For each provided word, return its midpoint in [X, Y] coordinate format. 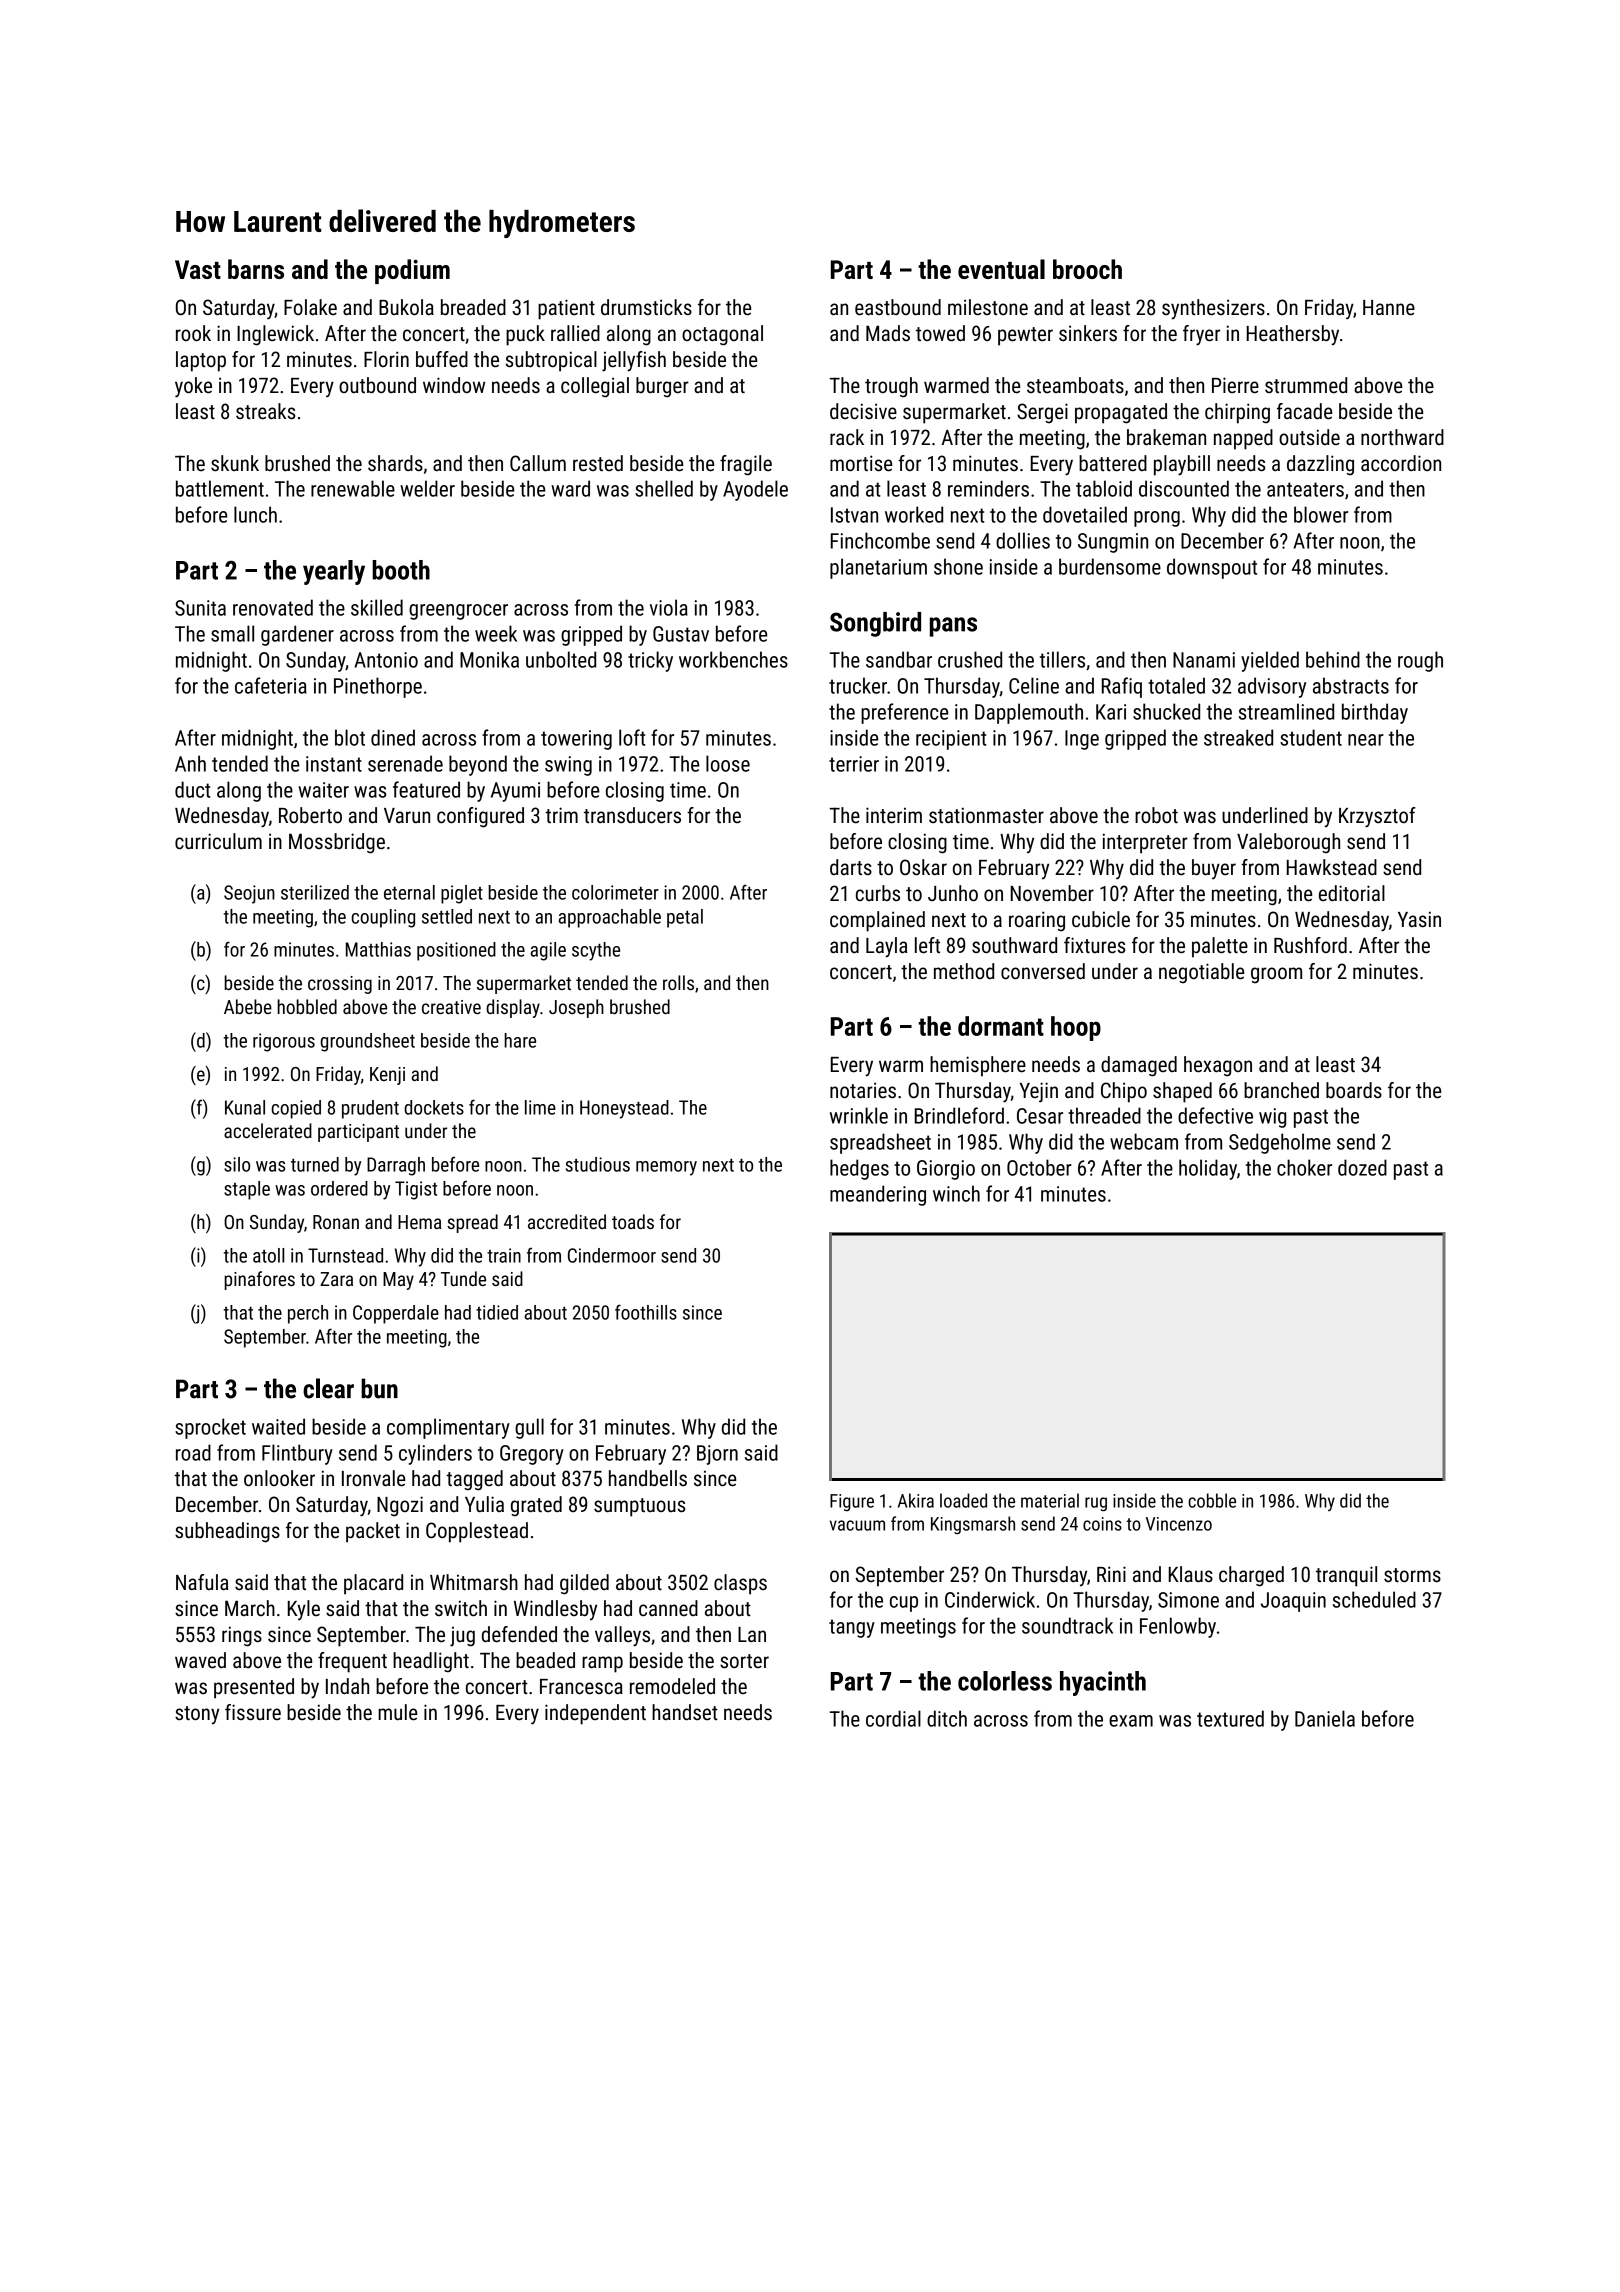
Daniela [1325, 1718]
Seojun [249, 894]
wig [1272, 1118]
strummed [1306, 385]
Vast [198, 269]
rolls [678, 982]
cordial [893, 1718]
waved [200, 1660]
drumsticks [646, 307]
